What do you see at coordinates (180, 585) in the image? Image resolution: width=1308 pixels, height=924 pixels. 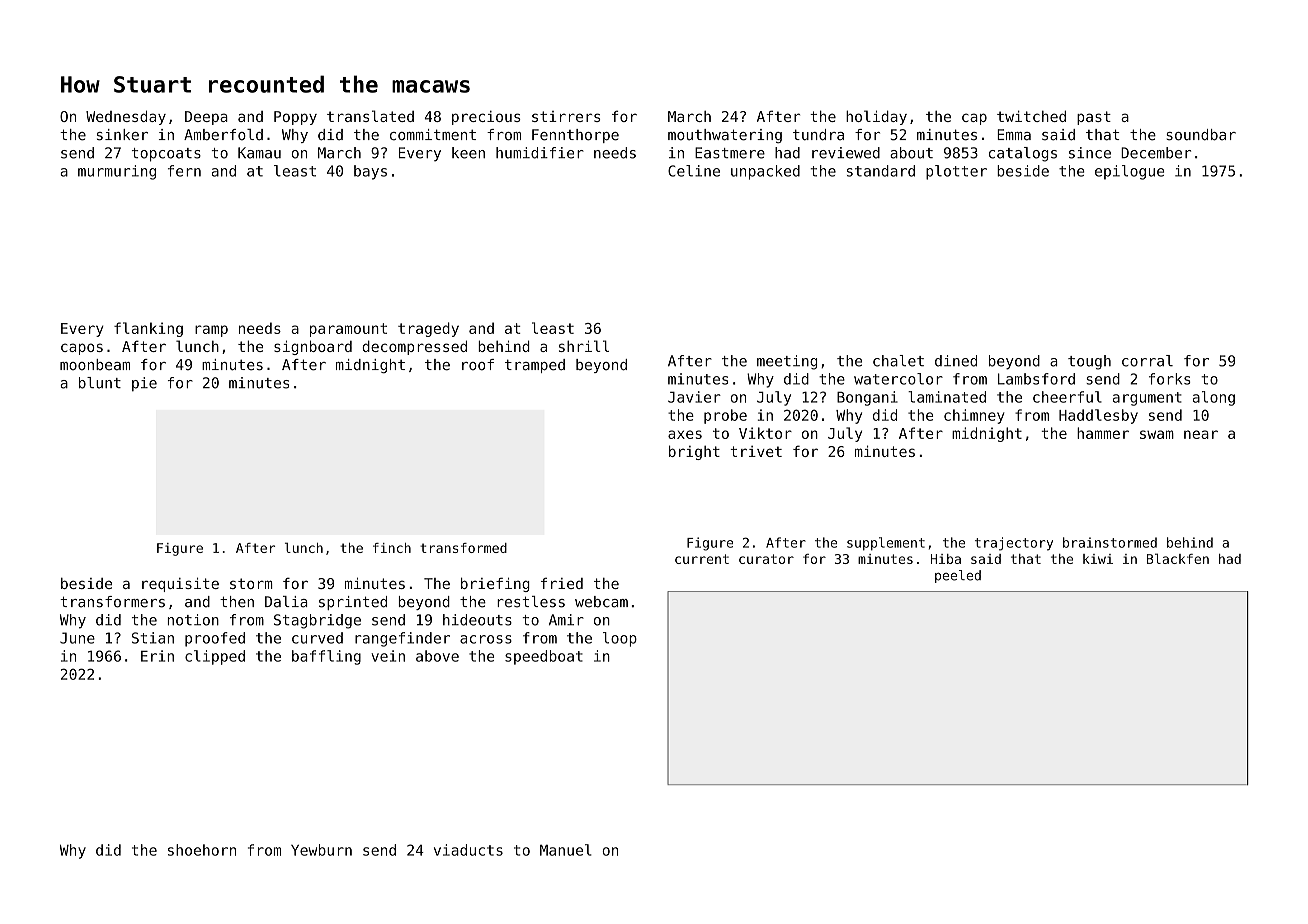 I see `requisite` at bounding box center [180, 585].
